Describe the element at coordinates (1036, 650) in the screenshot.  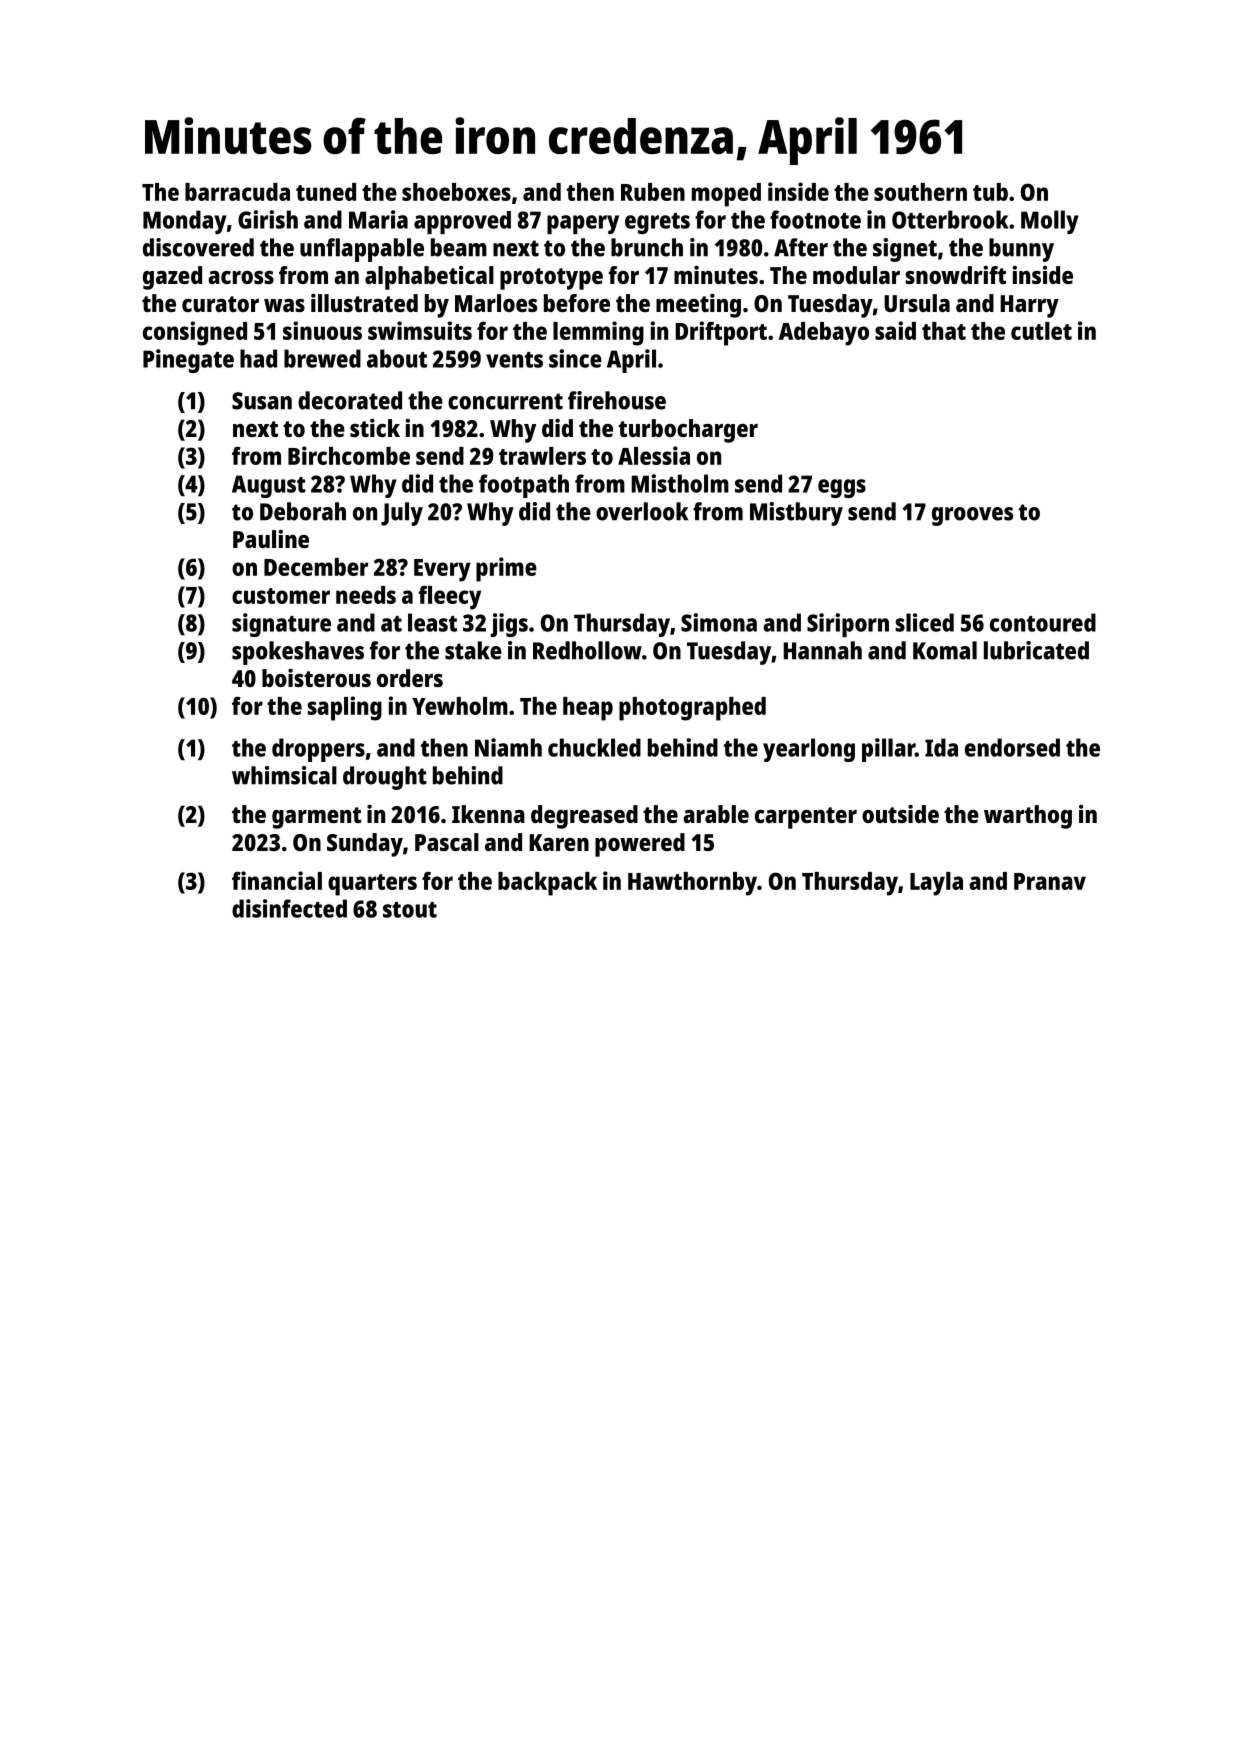
I see `lubricated` at that location.
